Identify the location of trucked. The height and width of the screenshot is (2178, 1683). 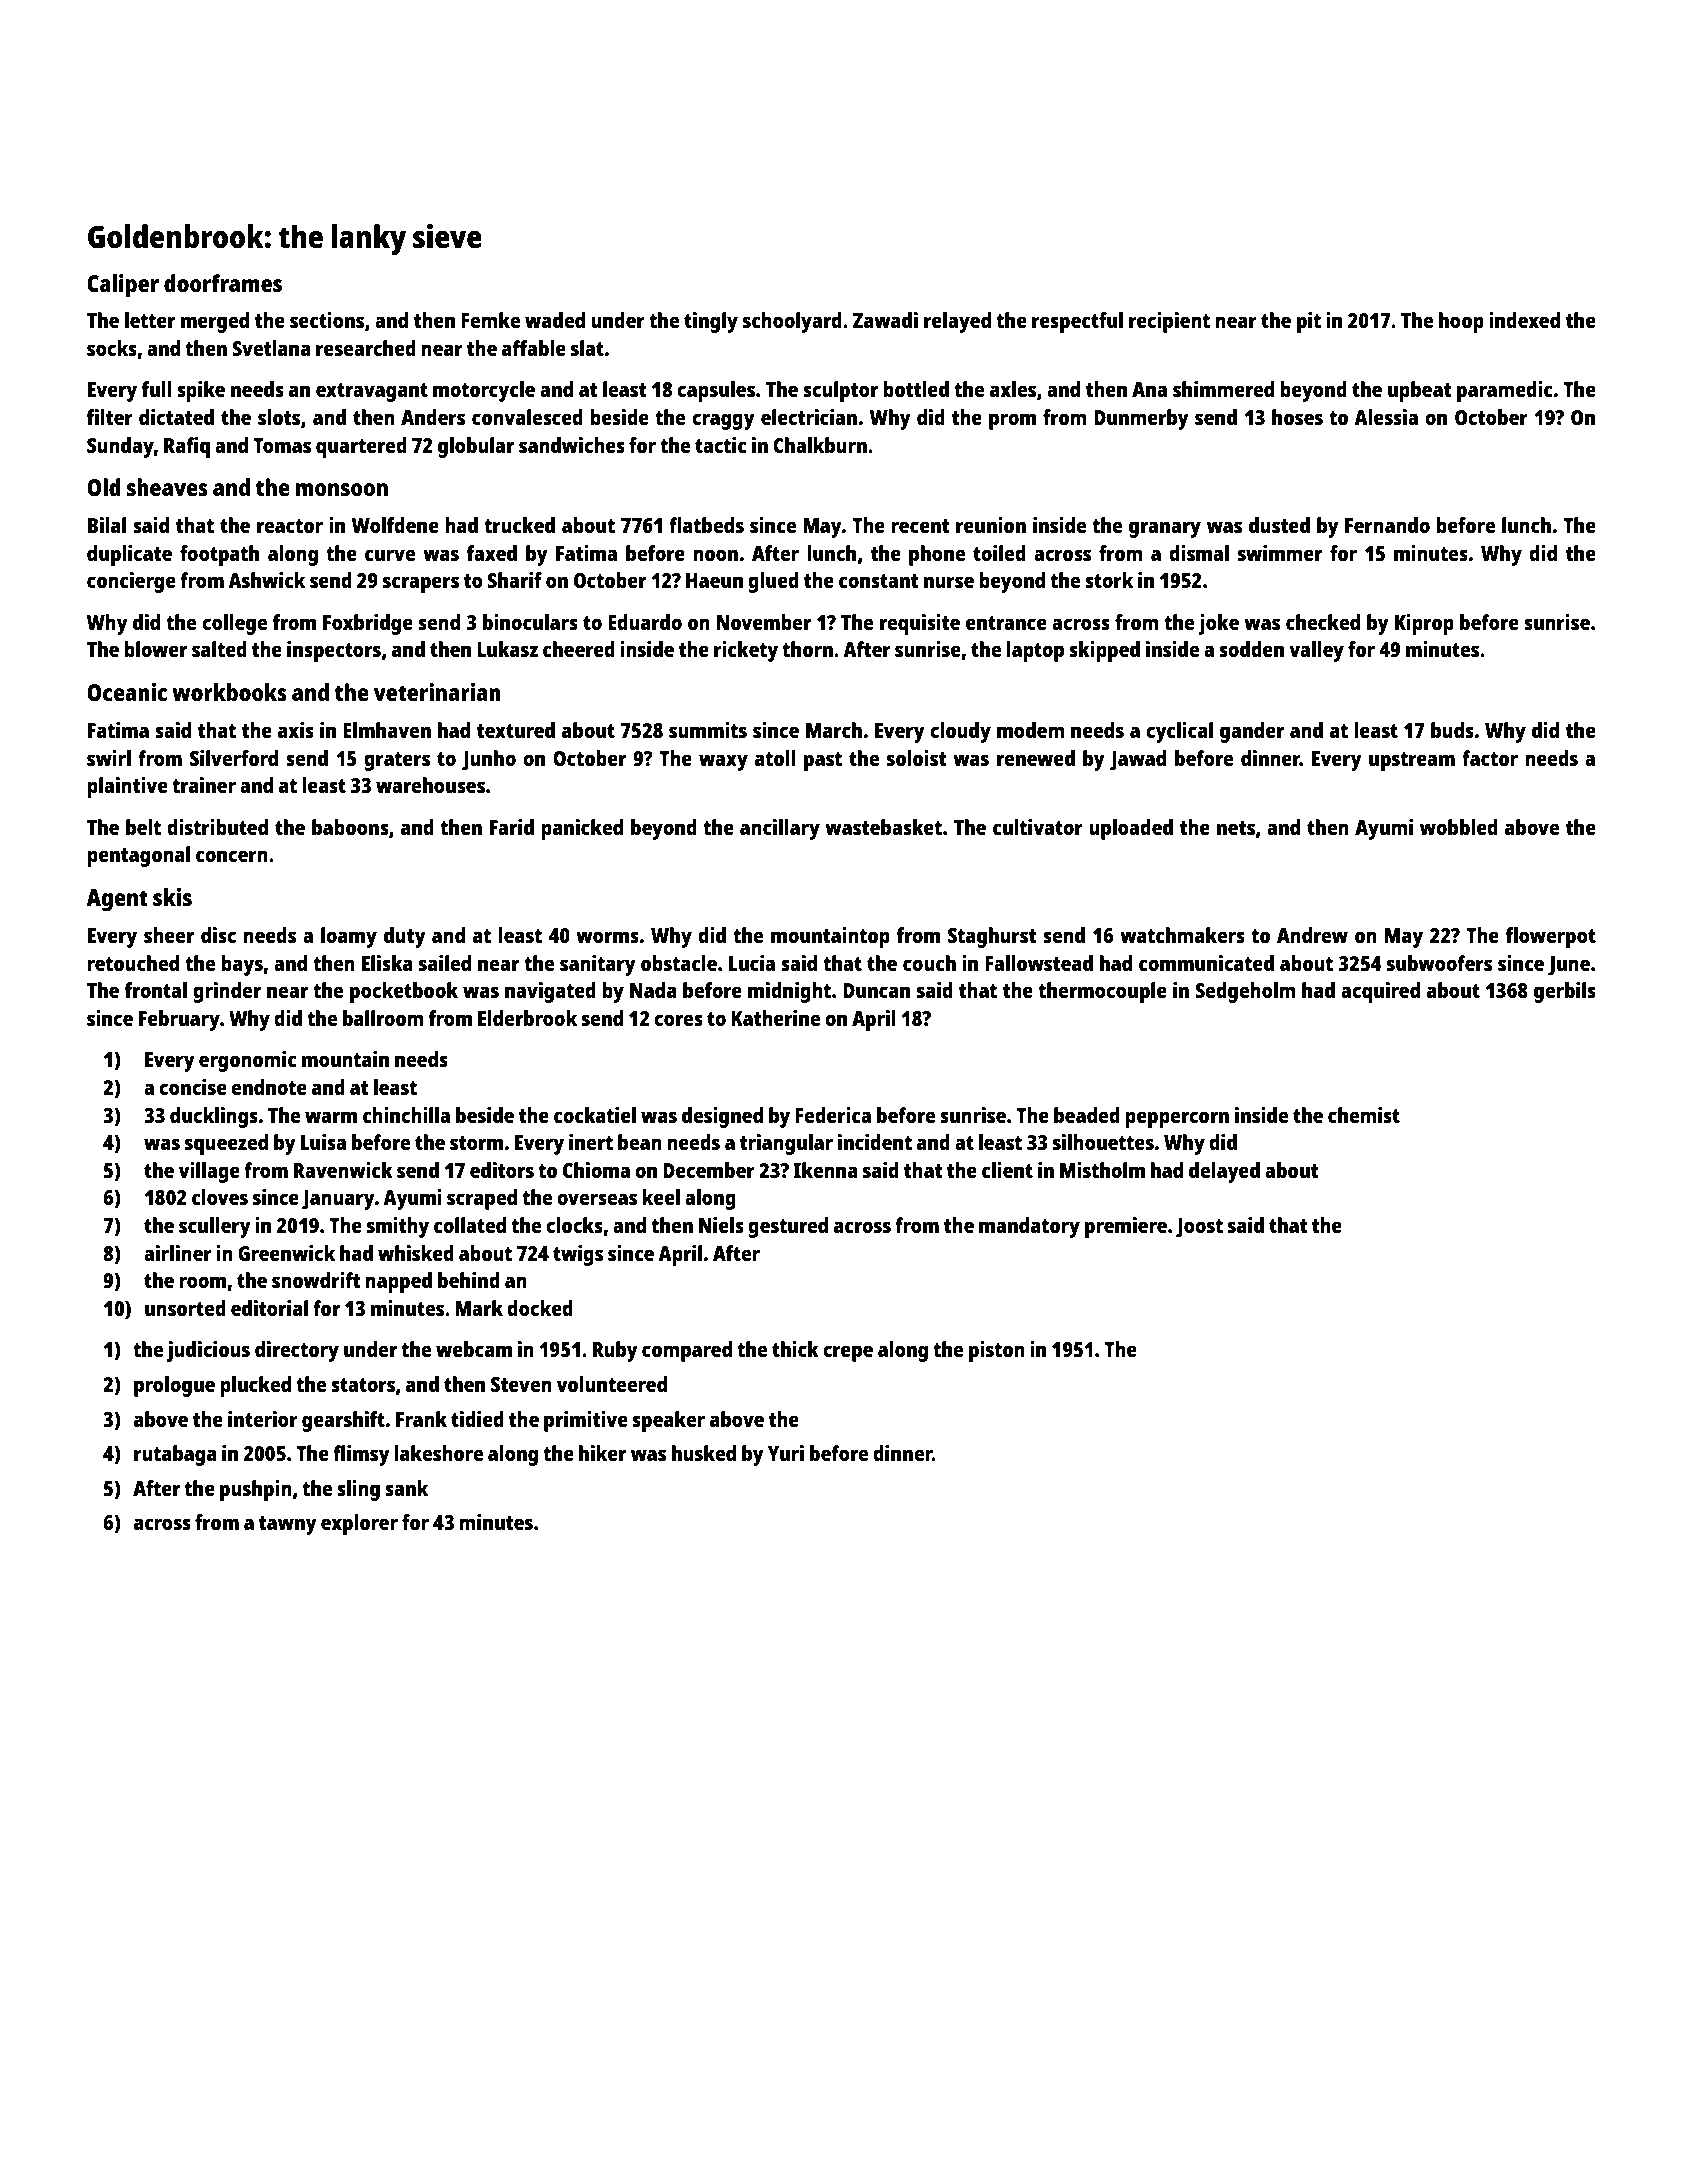
(519, 525).
